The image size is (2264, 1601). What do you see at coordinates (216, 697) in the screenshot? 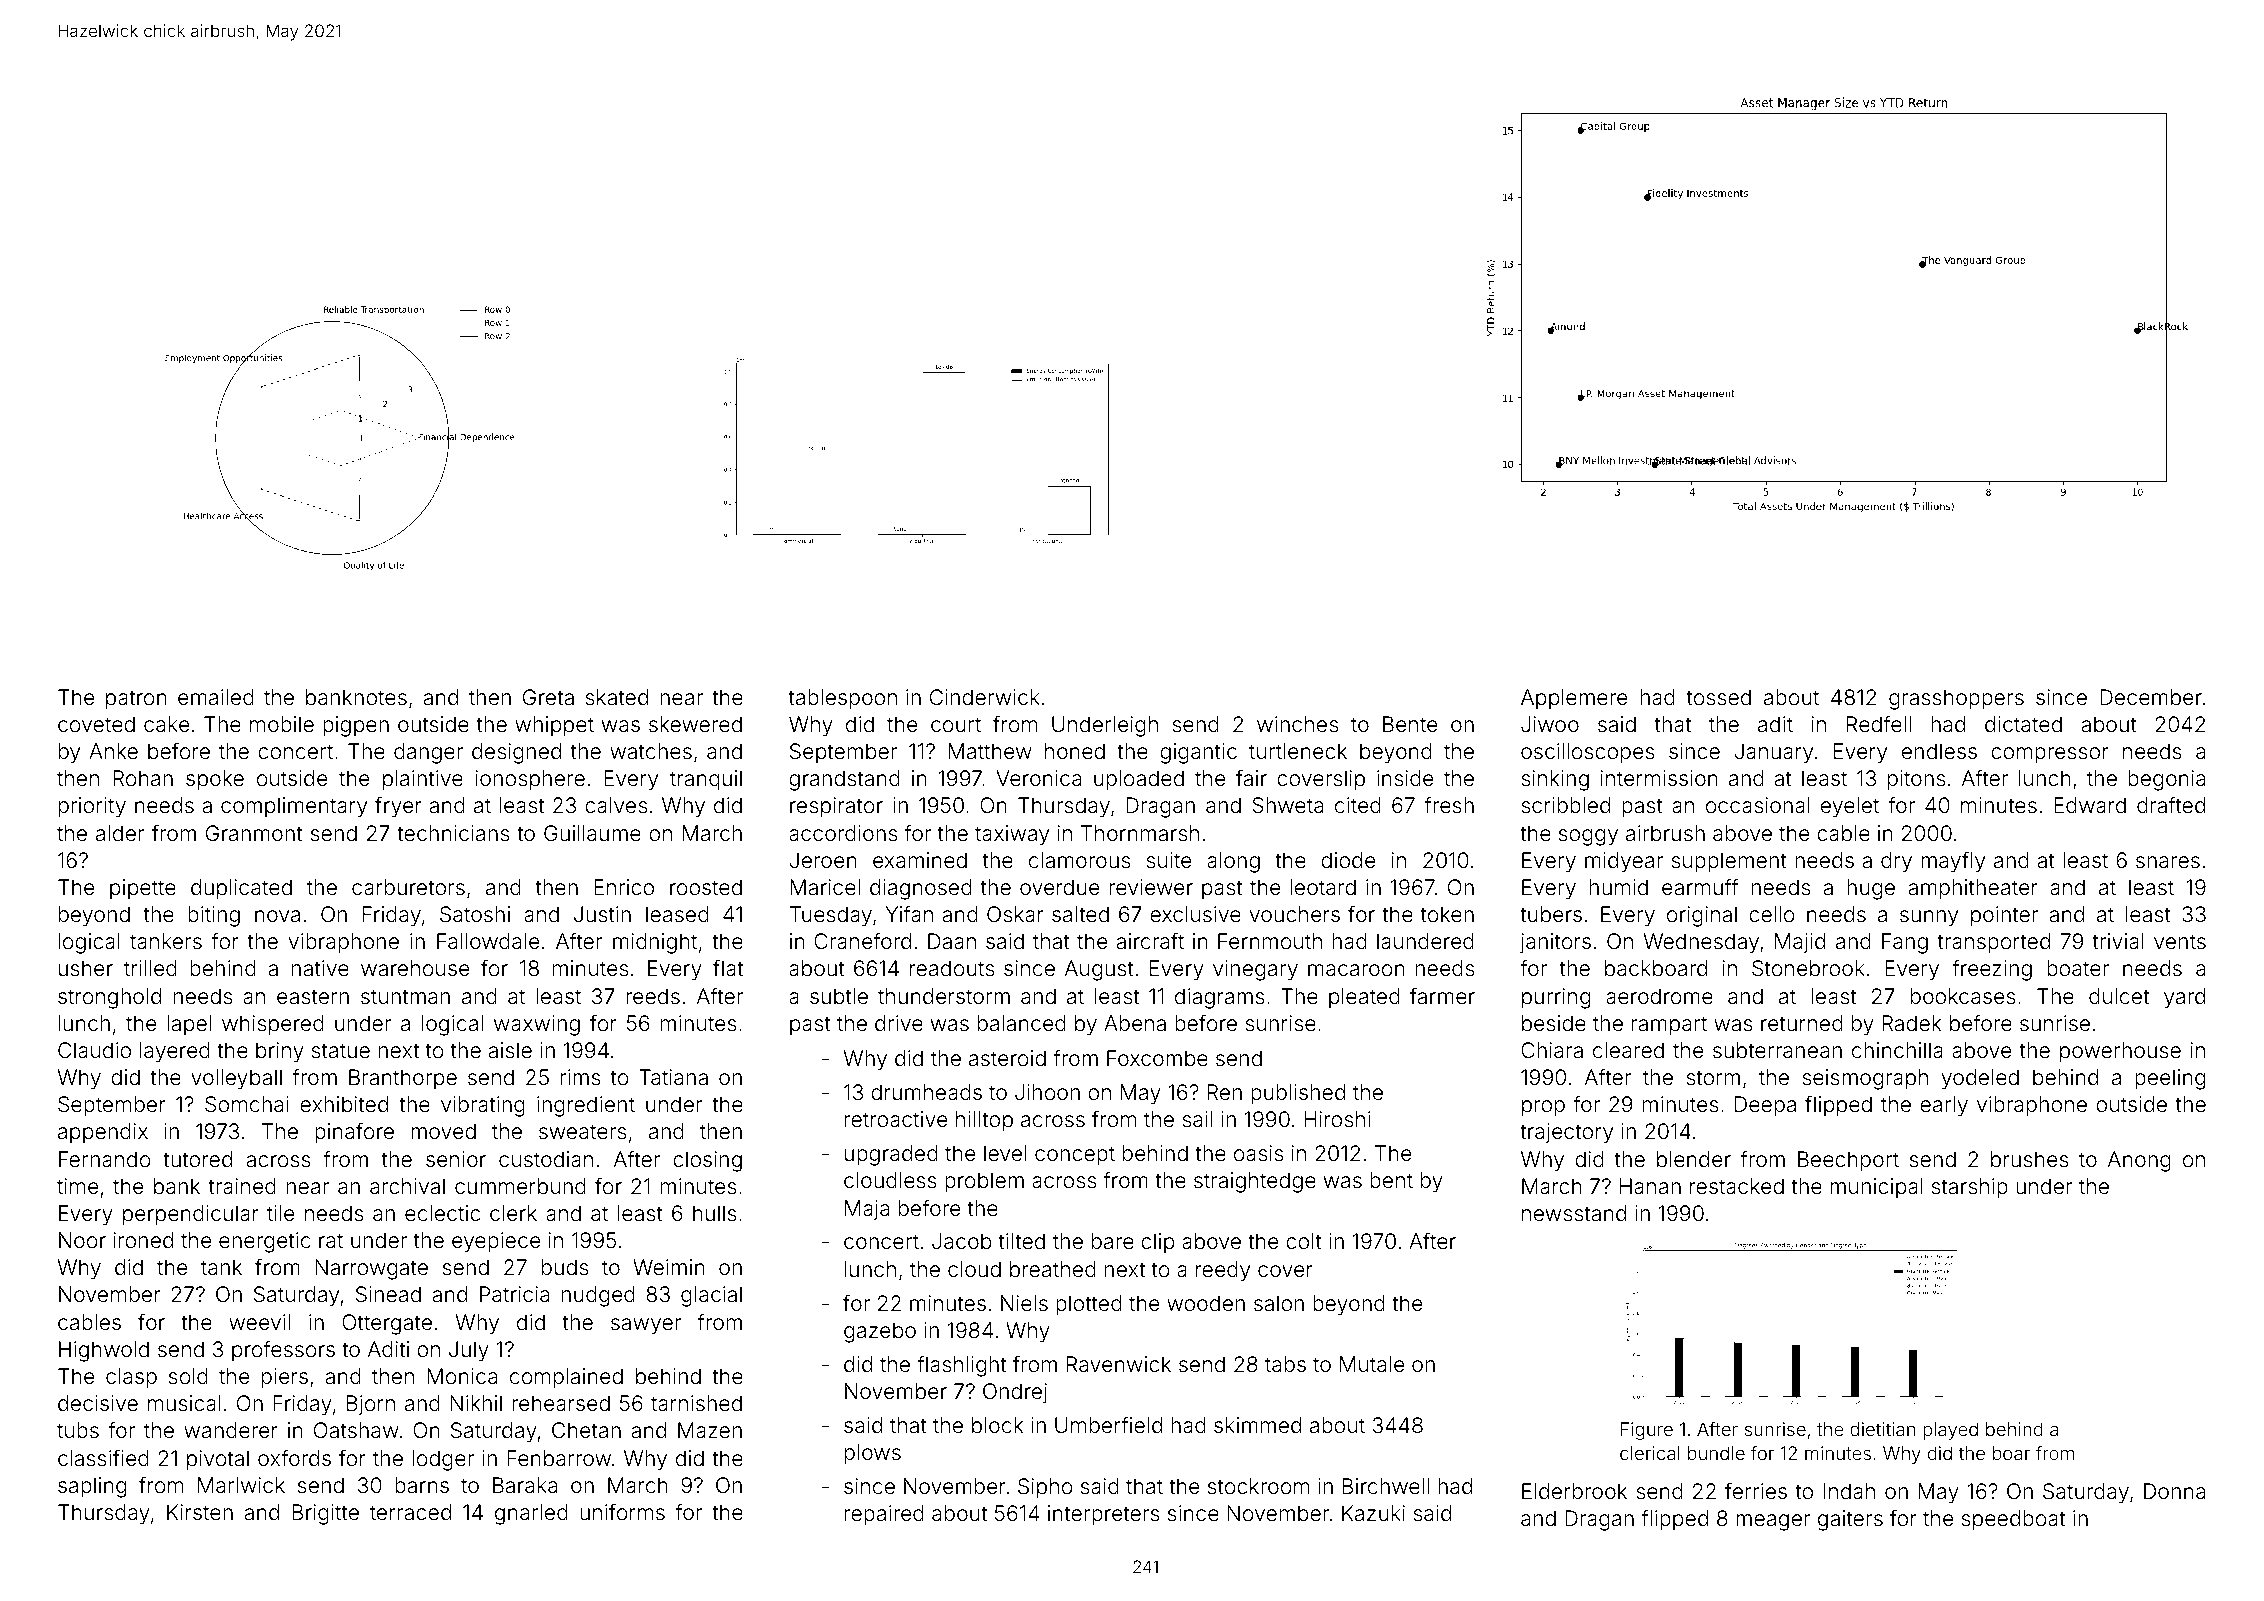
I see `emailed` at bounding box center [216, 697].
